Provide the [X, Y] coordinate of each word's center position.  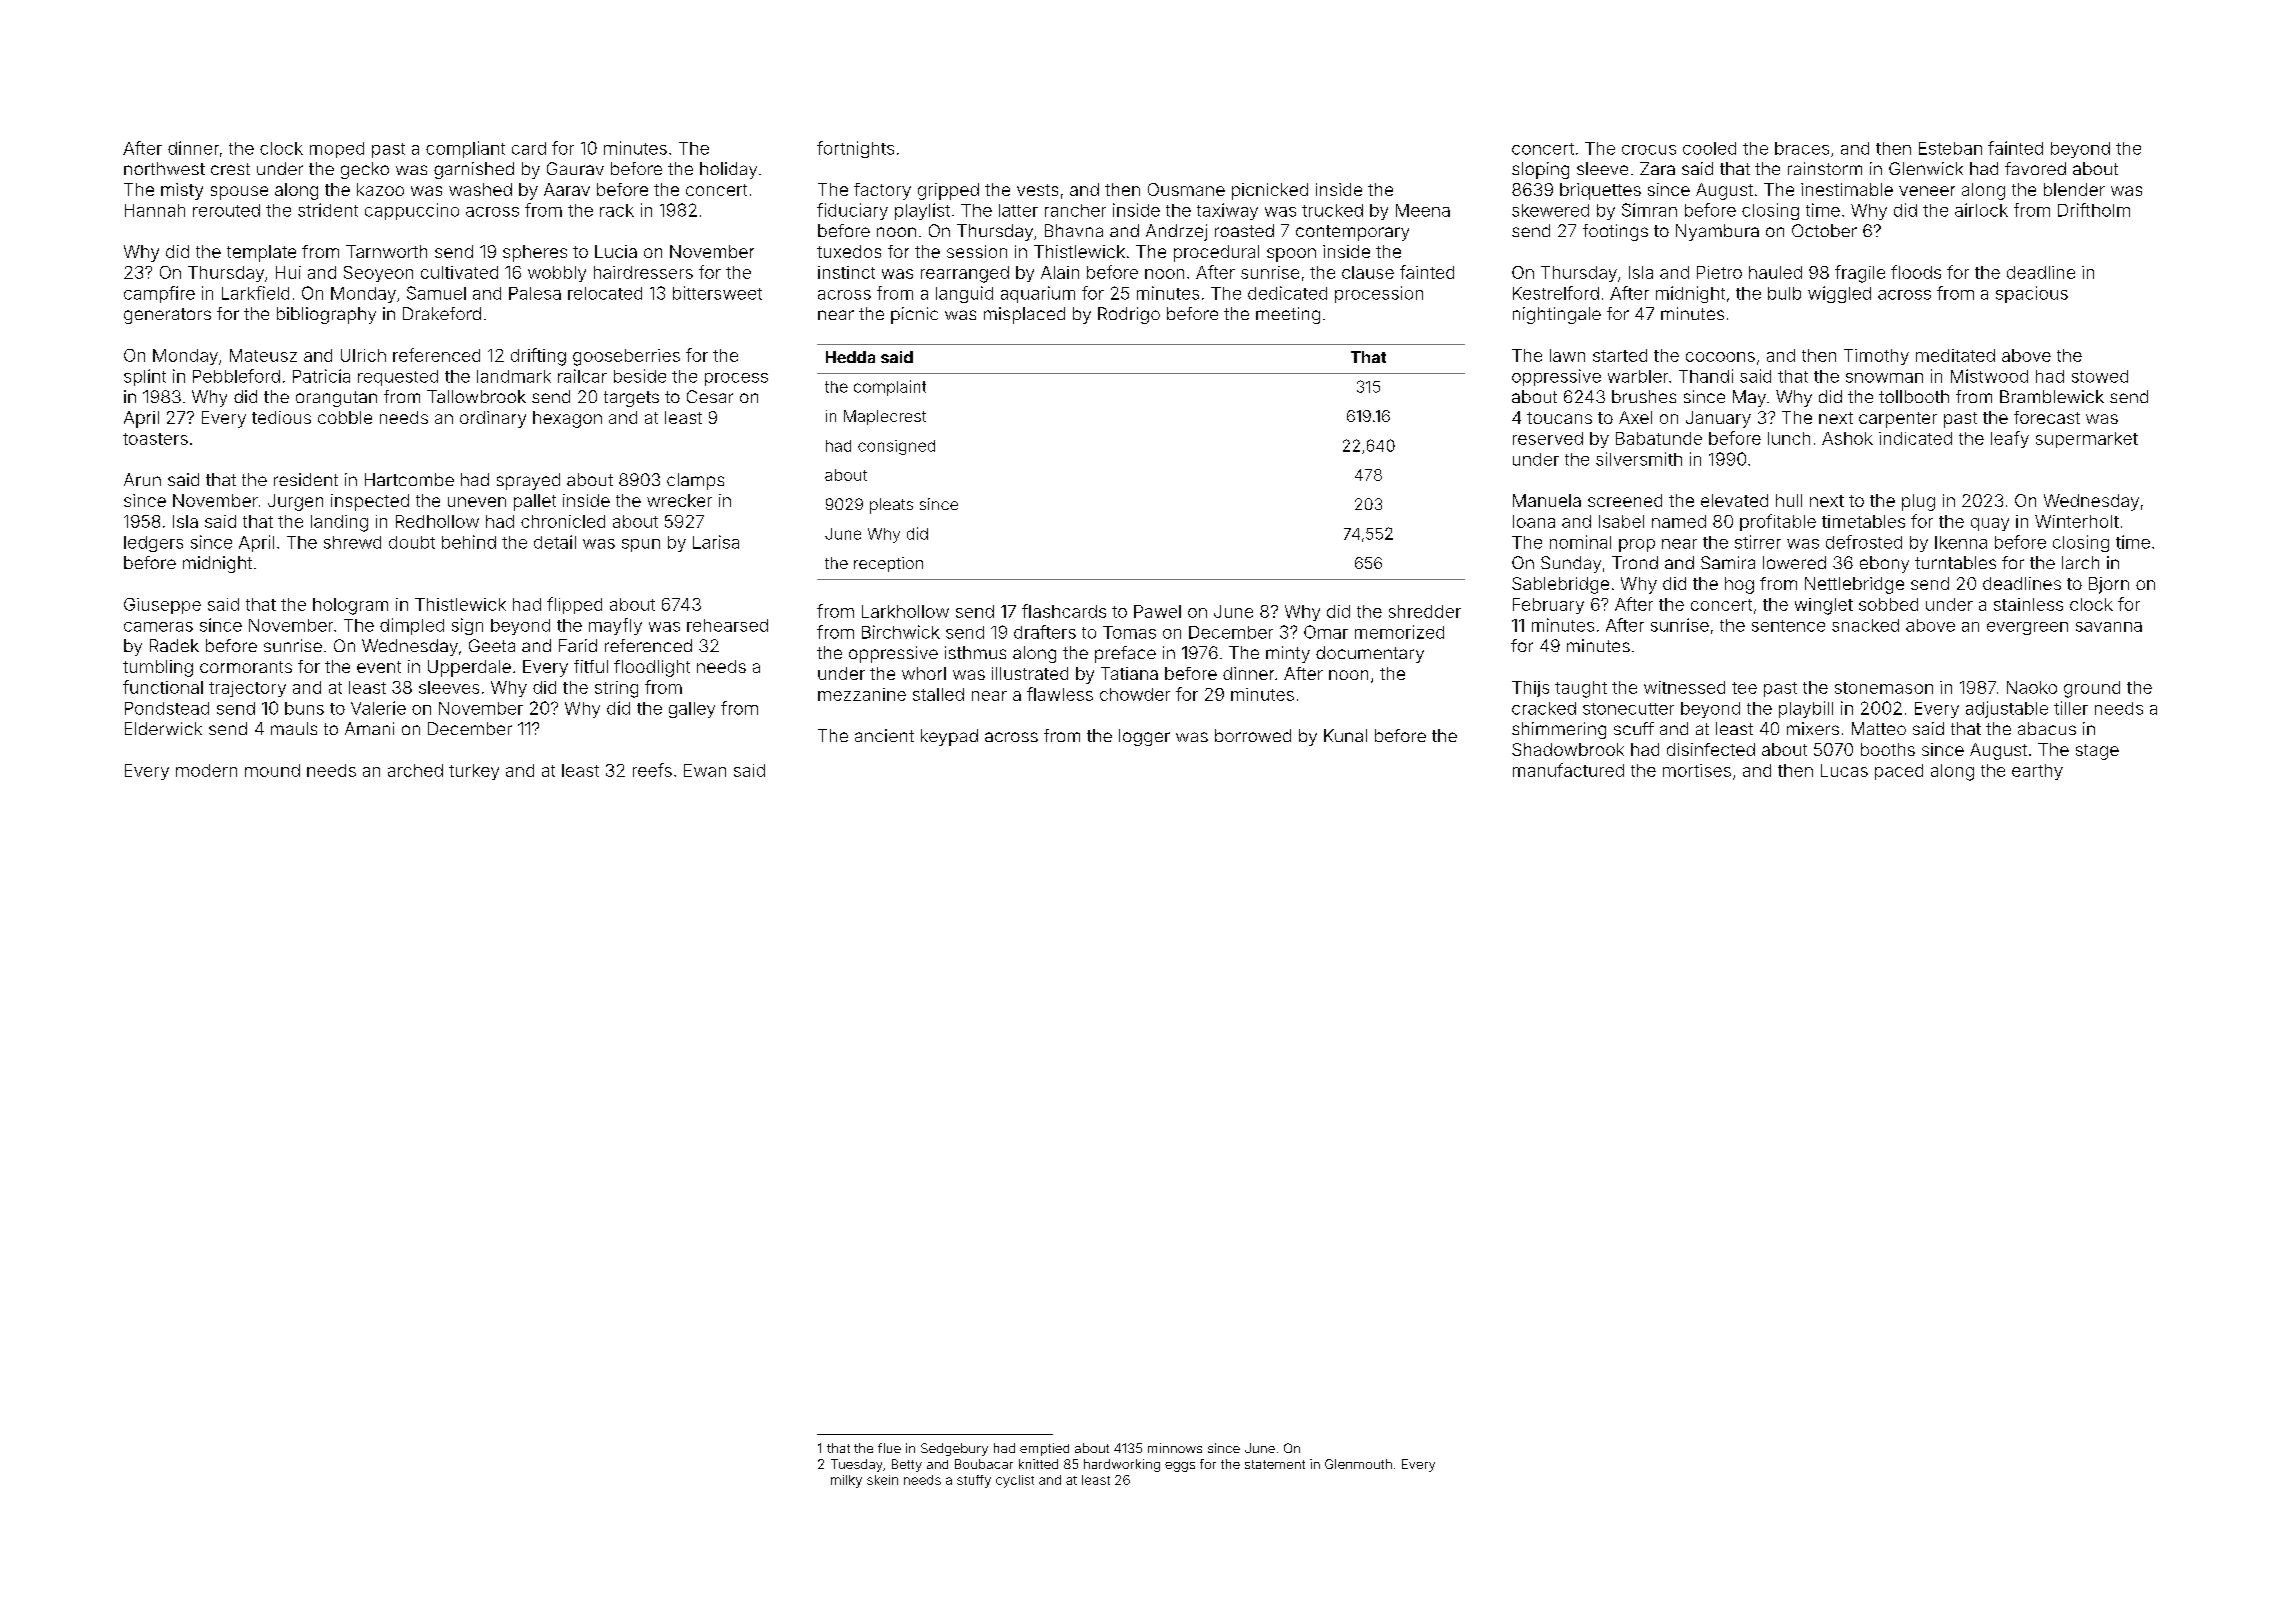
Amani [369, 728]
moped [337, 150]
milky [846, 1481]
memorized [1399, 632]
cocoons [1720, 357]
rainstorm [1825, 168]
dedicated [1287, 293]
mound [272, 770]
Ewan [705, 770]
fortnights [855, 149]
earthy [2037, 772]
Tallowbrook [476, 396]
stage [2097, 752]
